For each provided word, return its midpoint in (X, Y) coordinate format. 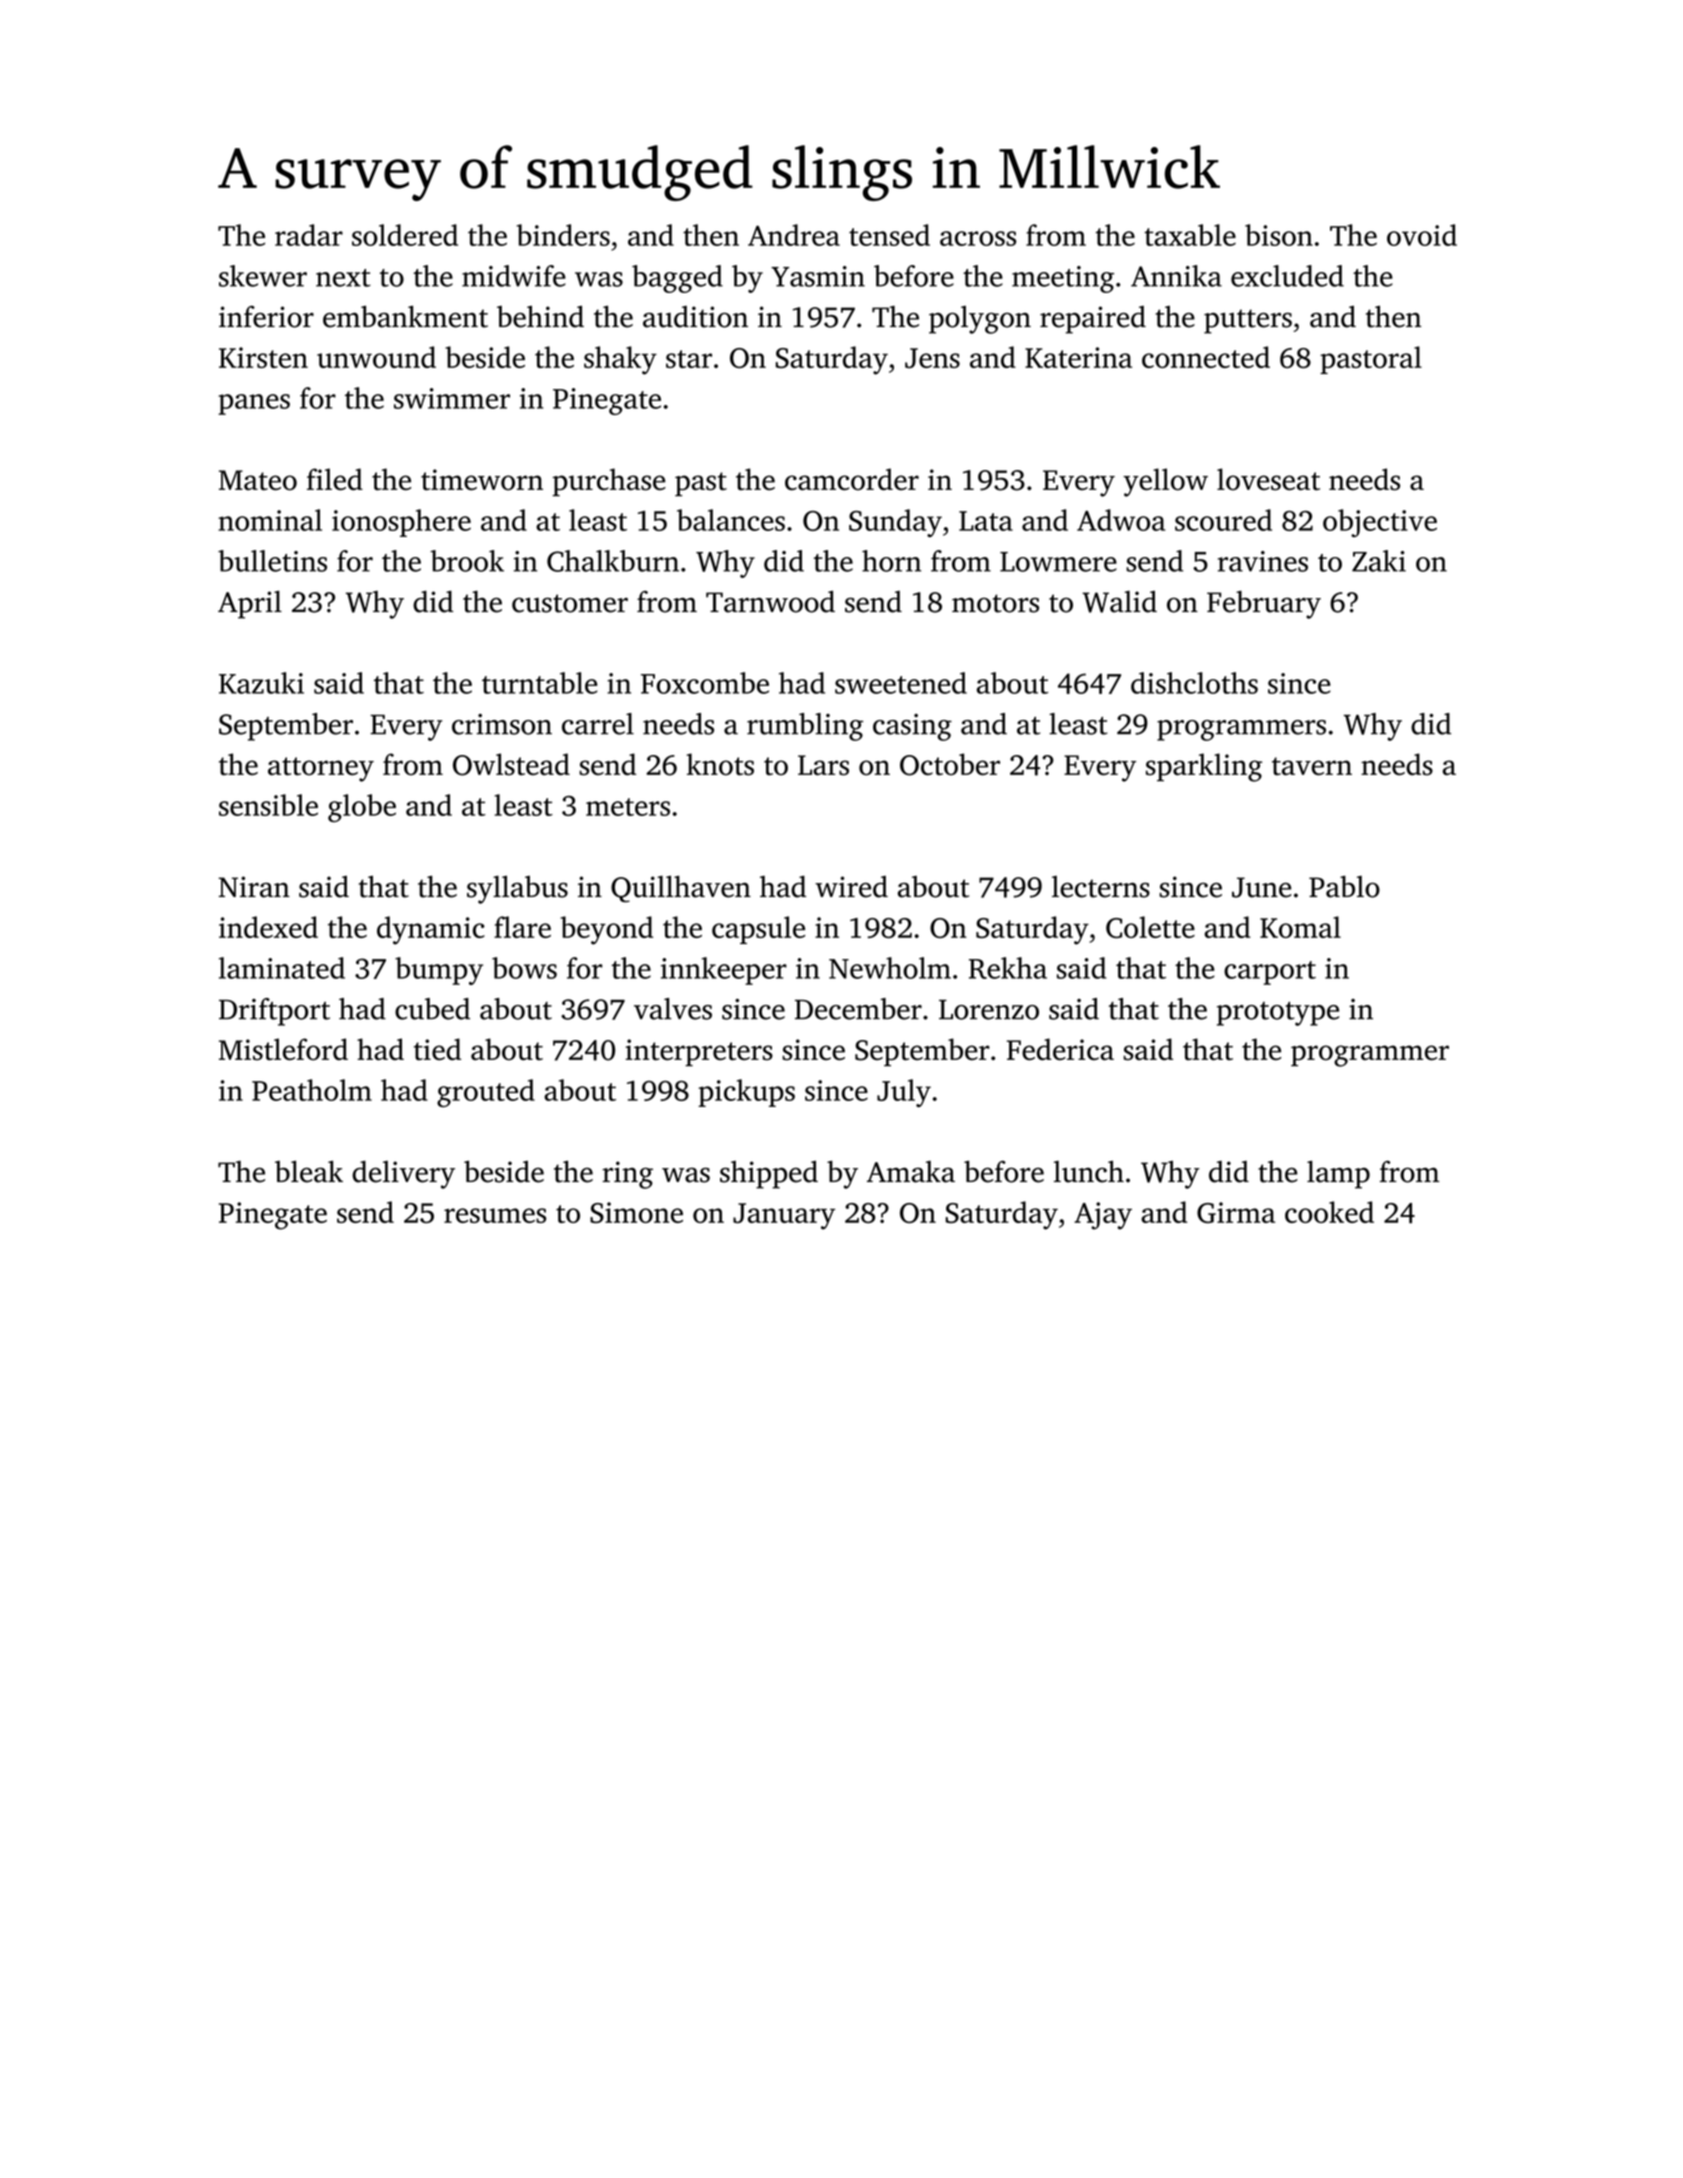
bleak (309, 1171)
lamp (1338, 1174)
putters (1248, 321)
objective (1380, 523)
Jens (932, 358)
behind (540, 317)
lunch (1089, 1172)
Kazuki (261, 683)
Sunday (895, 523)
